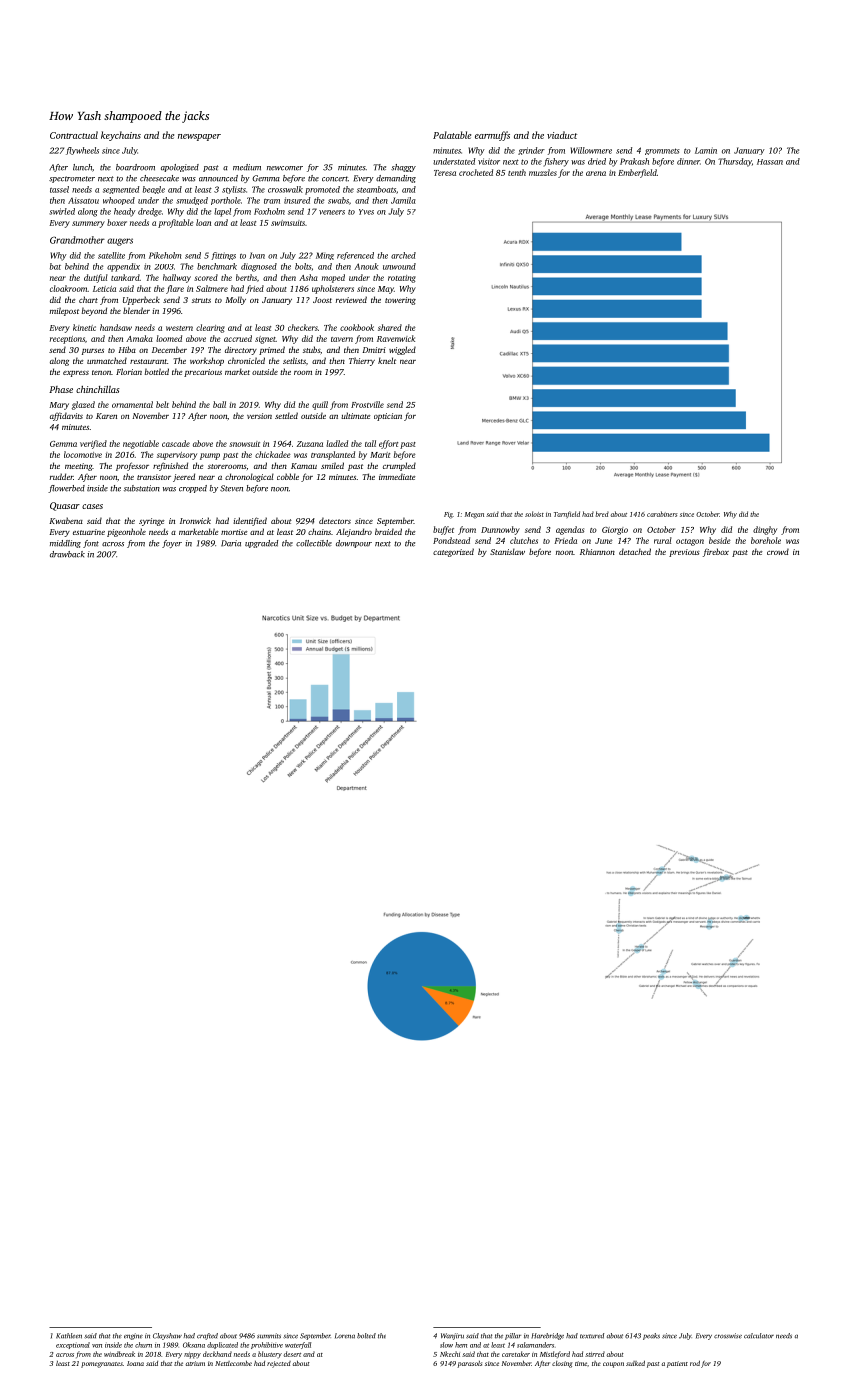  What do you see at coordinates (172, 544) in the screenshot?
I see `foyer` at bounding box center [172, 544].
